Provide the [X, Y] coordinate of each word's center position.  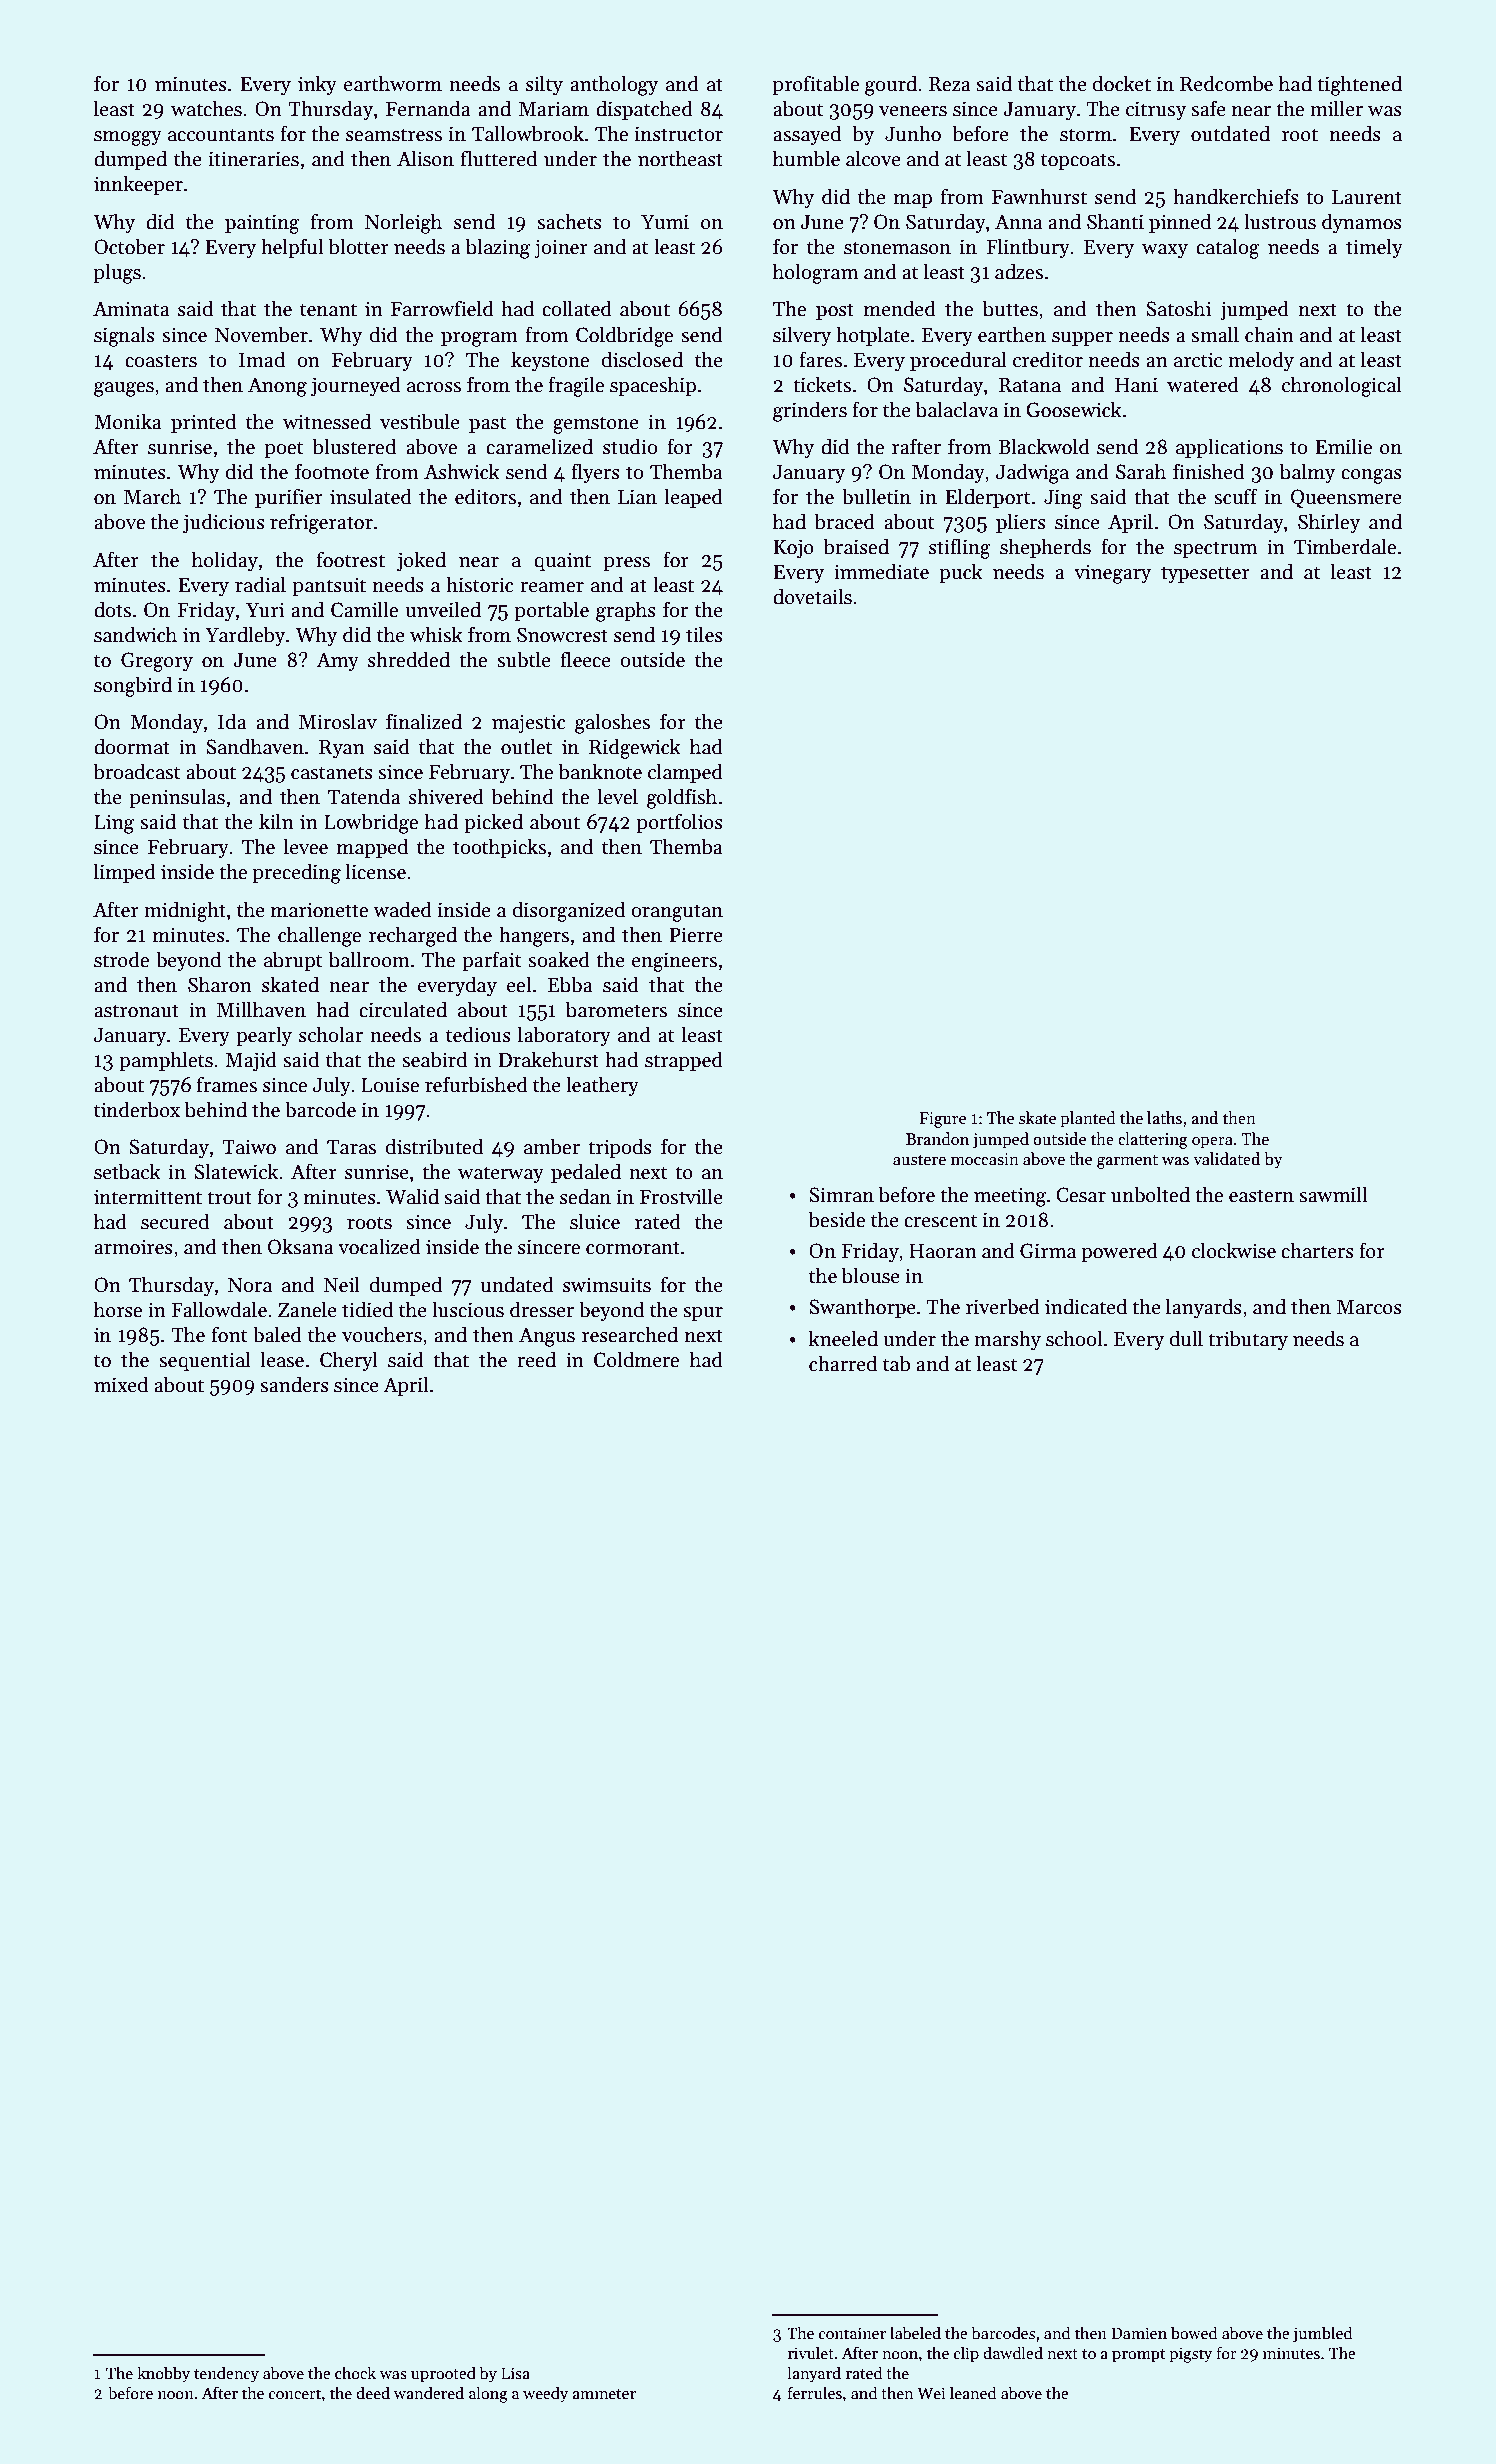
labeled [915, 2333]
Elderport [988, 498]
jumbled [1322, 2334]
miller [1336, 108]
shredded [409, 659]
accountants [221, 135]
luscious [468, 1309]
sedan [585, 1196]
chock [355, 2372]
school [1074, 1338]
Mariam [554, 109]
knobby [163, 2374]
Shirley [1329, 523]
